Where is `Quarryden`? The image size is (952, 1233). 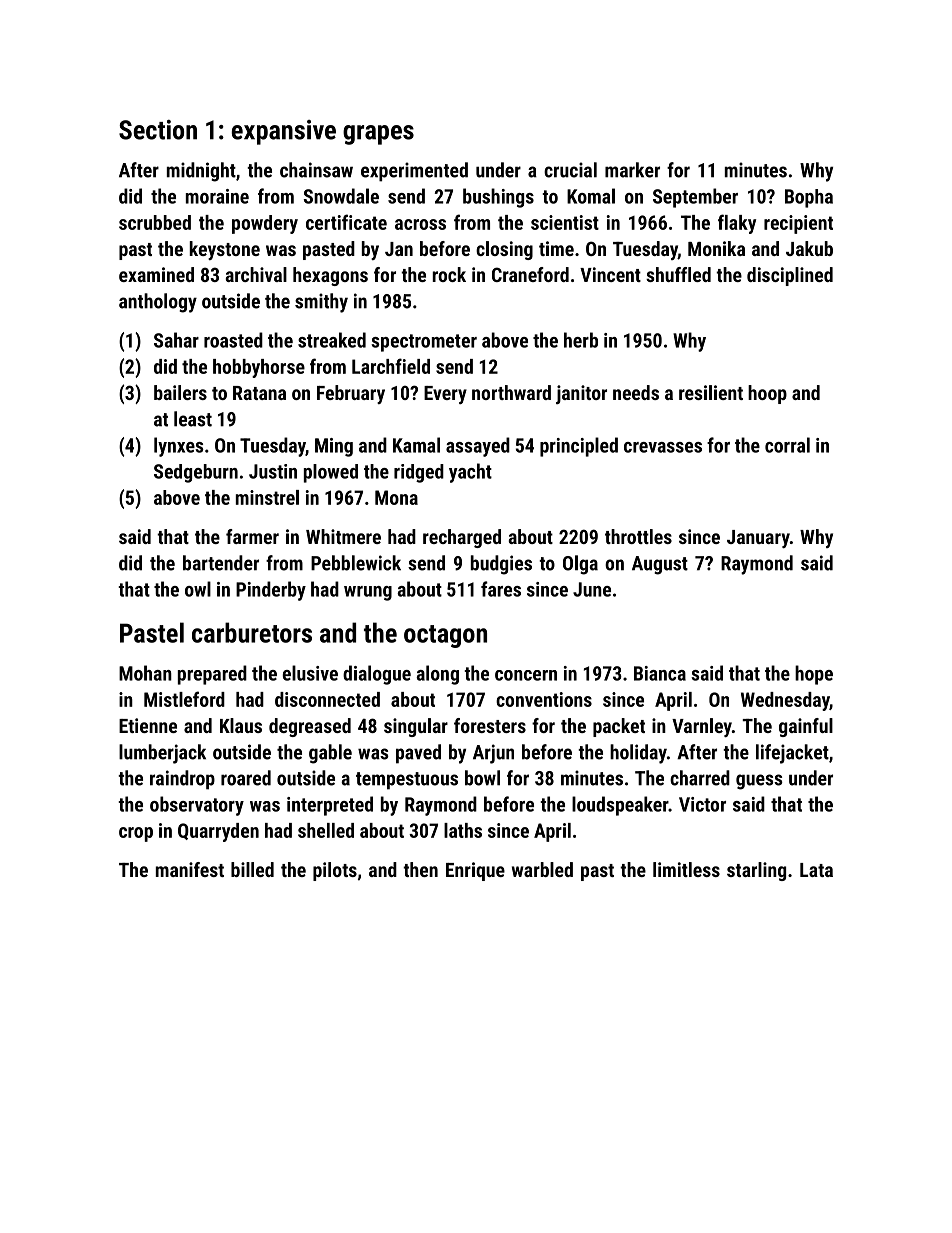
Quarryden is located at coordinates (218, 832).
